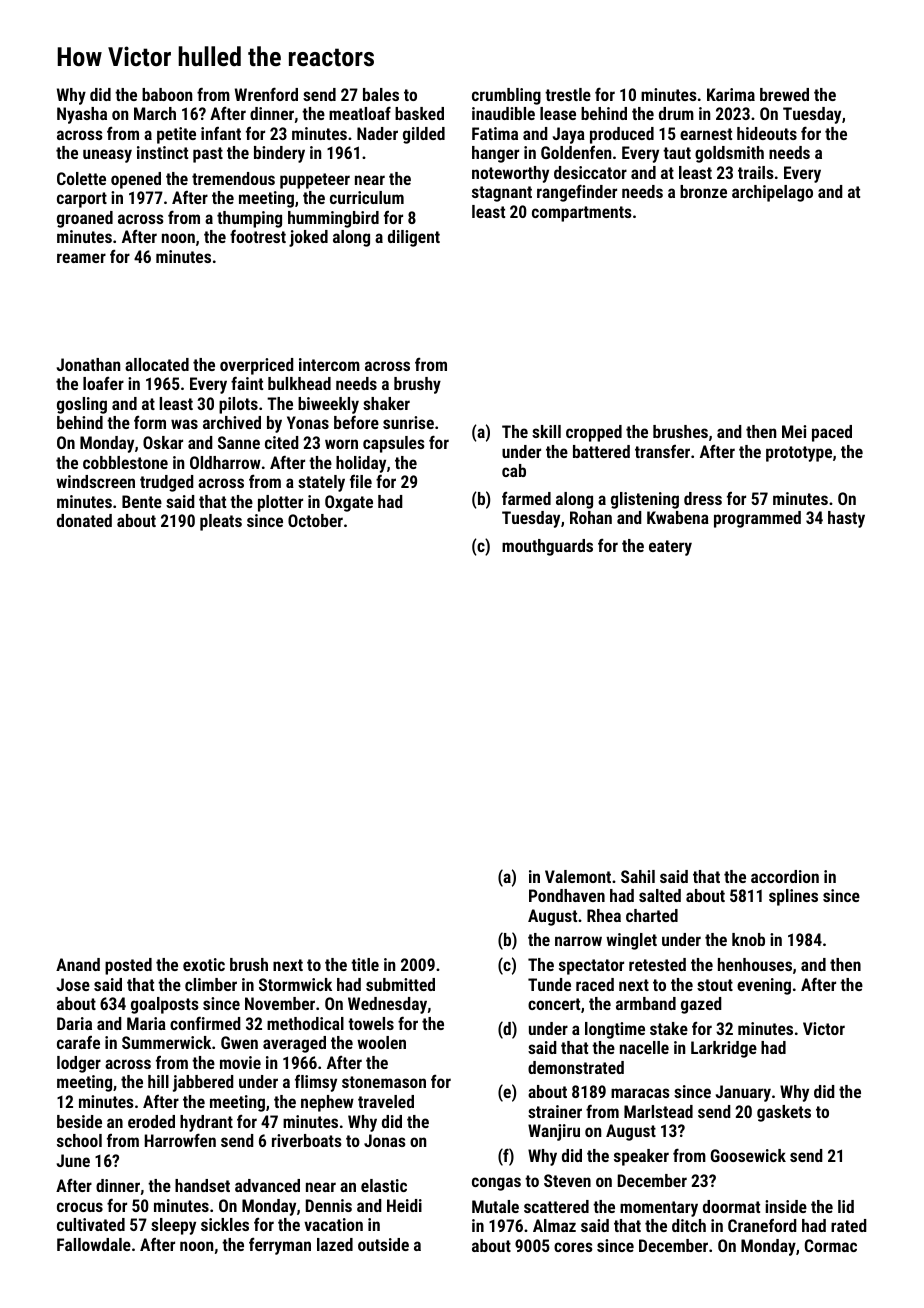 This screenshot has height=1308, width=924. What do you see at coordinates (784, 94) in the screenshot?
I see `brewed` at bounding box center [784, 94].
